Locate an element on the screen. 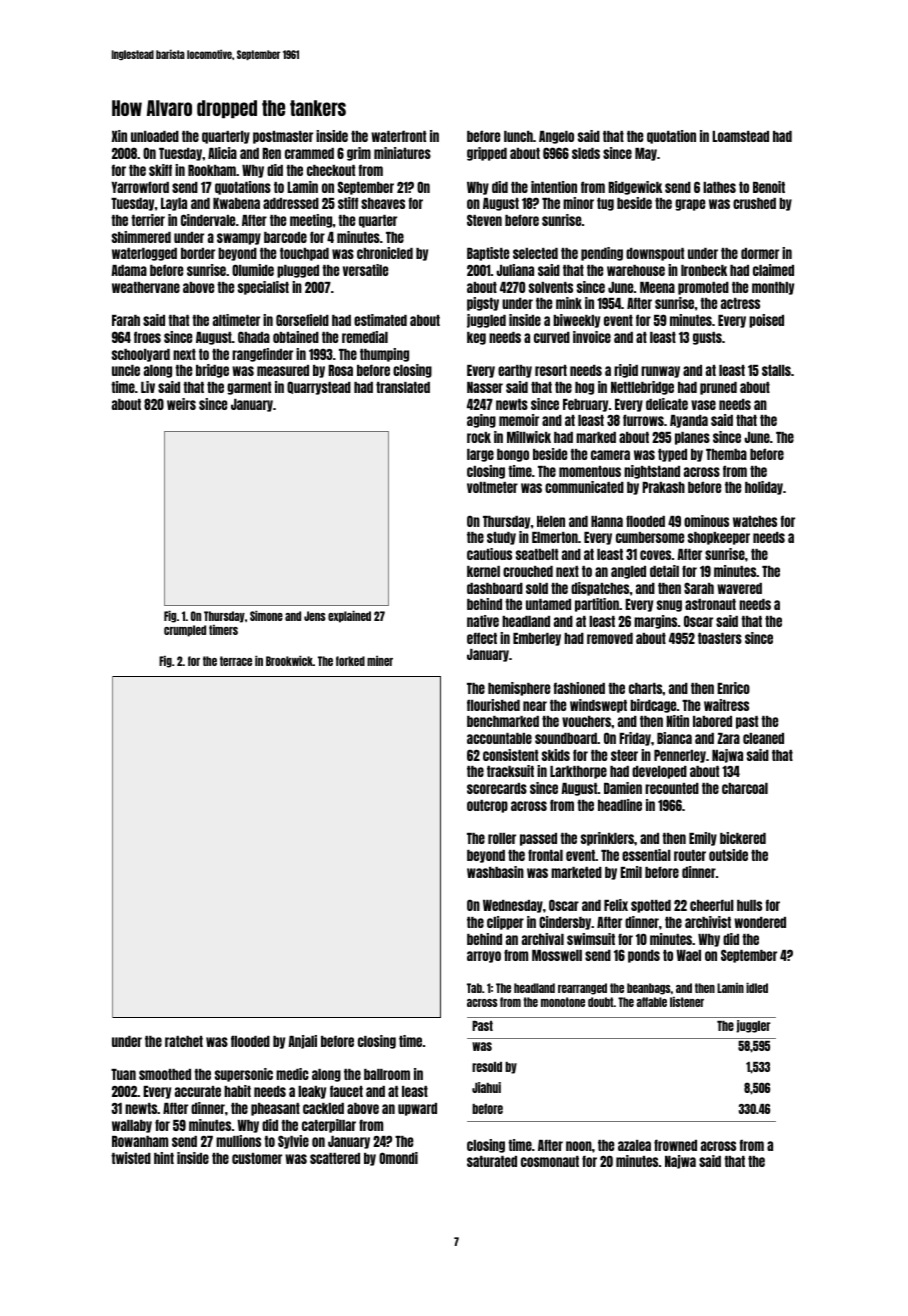 The image size is (908, 1316). customer is located at coordinates (257, 1158).
